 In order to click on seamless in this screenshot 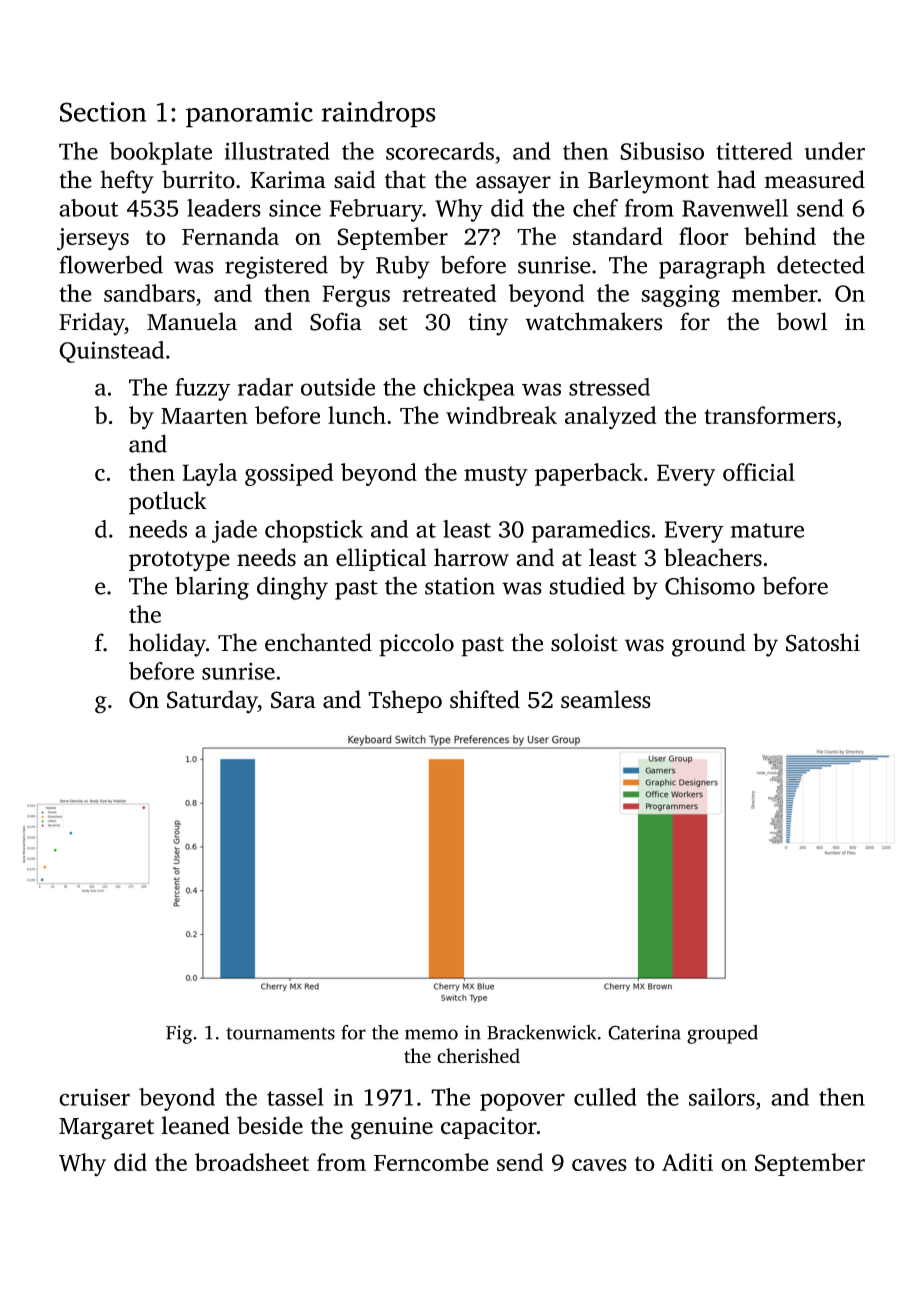, I will do `click(606, 699)`.
